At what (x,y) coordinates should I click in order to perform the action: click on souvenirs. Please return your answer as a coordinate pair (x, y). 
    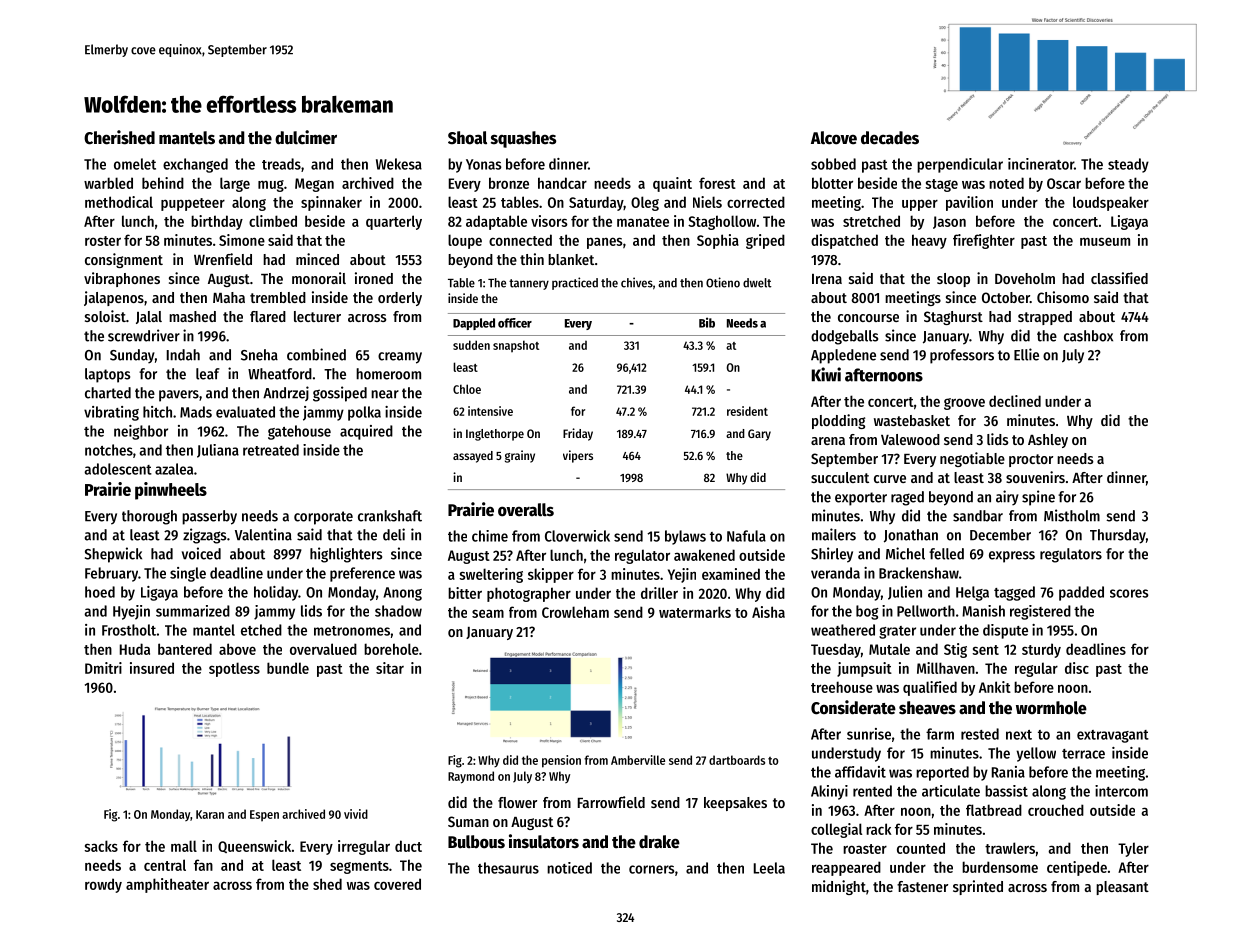
    Looking at the image, I should click on (1035, 477).
